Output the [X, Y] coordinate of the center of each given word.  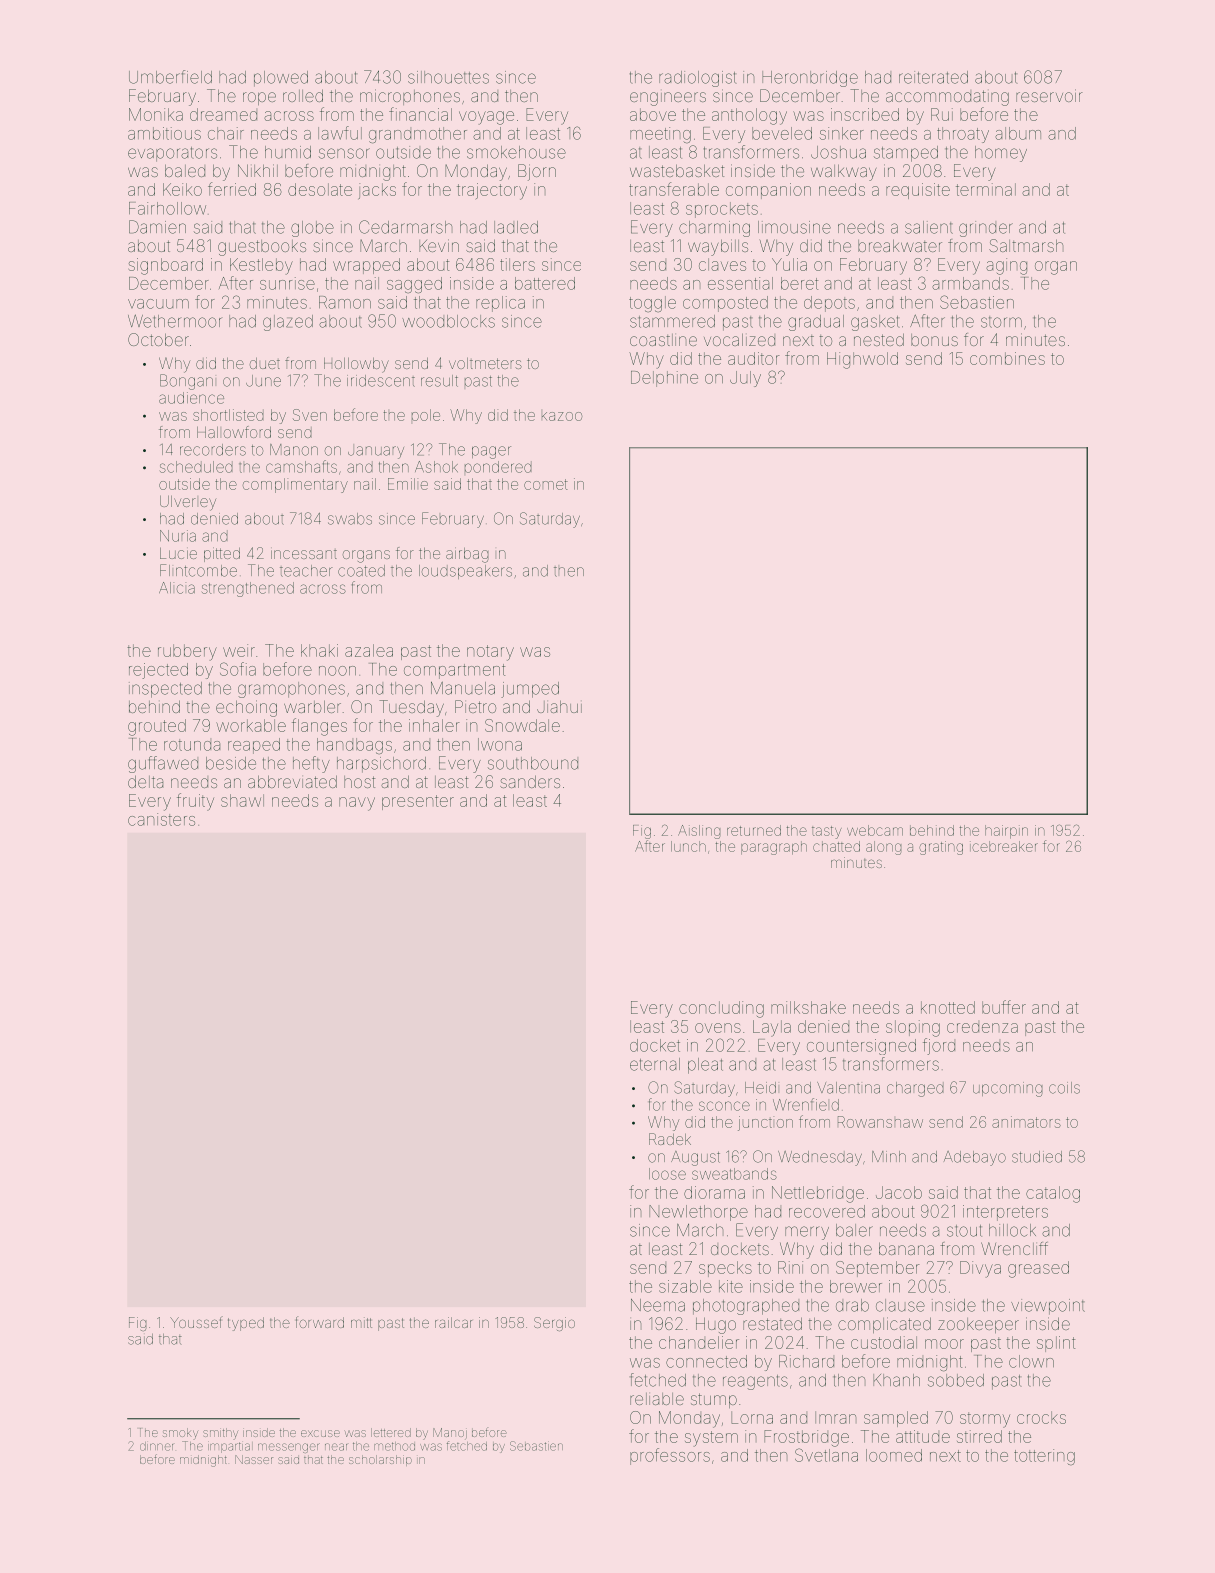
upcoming [1008, 1089]
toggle [652, 304]
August [695, 1158]
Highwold [862, 360]
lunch [688, 846]
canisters [161, 819]
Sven [310, 415]
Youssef [196, 1322]
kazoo [562, 416]
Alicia [177, 588]
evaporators [172, 154]
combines [1007, 358]
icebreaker [1004, 846]
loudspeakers [465, 572]
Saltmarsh [1026, 245]
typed [246, 1324]
